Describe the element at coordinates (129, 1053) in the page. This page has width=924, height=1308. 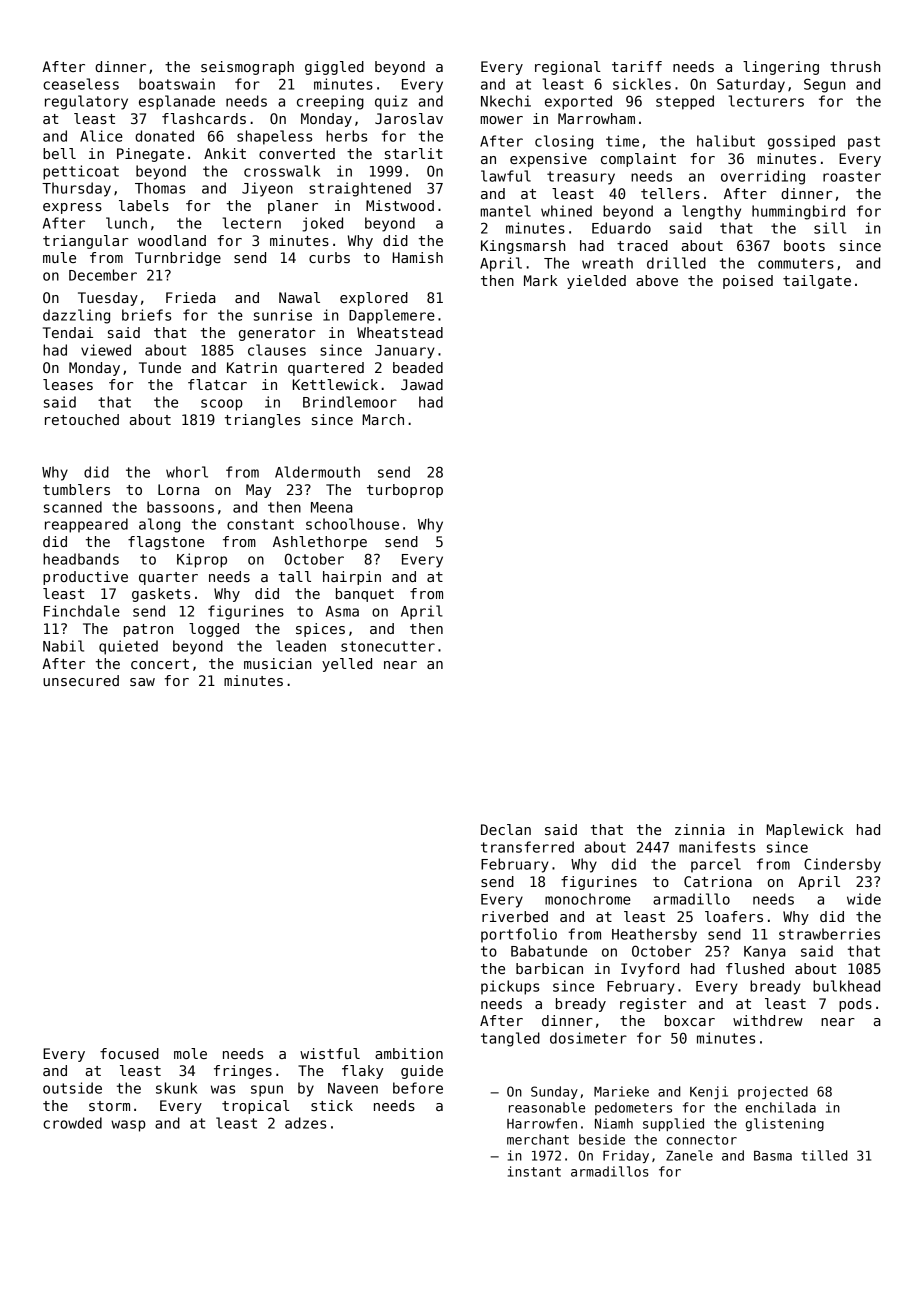
I see `focused` at that location.
